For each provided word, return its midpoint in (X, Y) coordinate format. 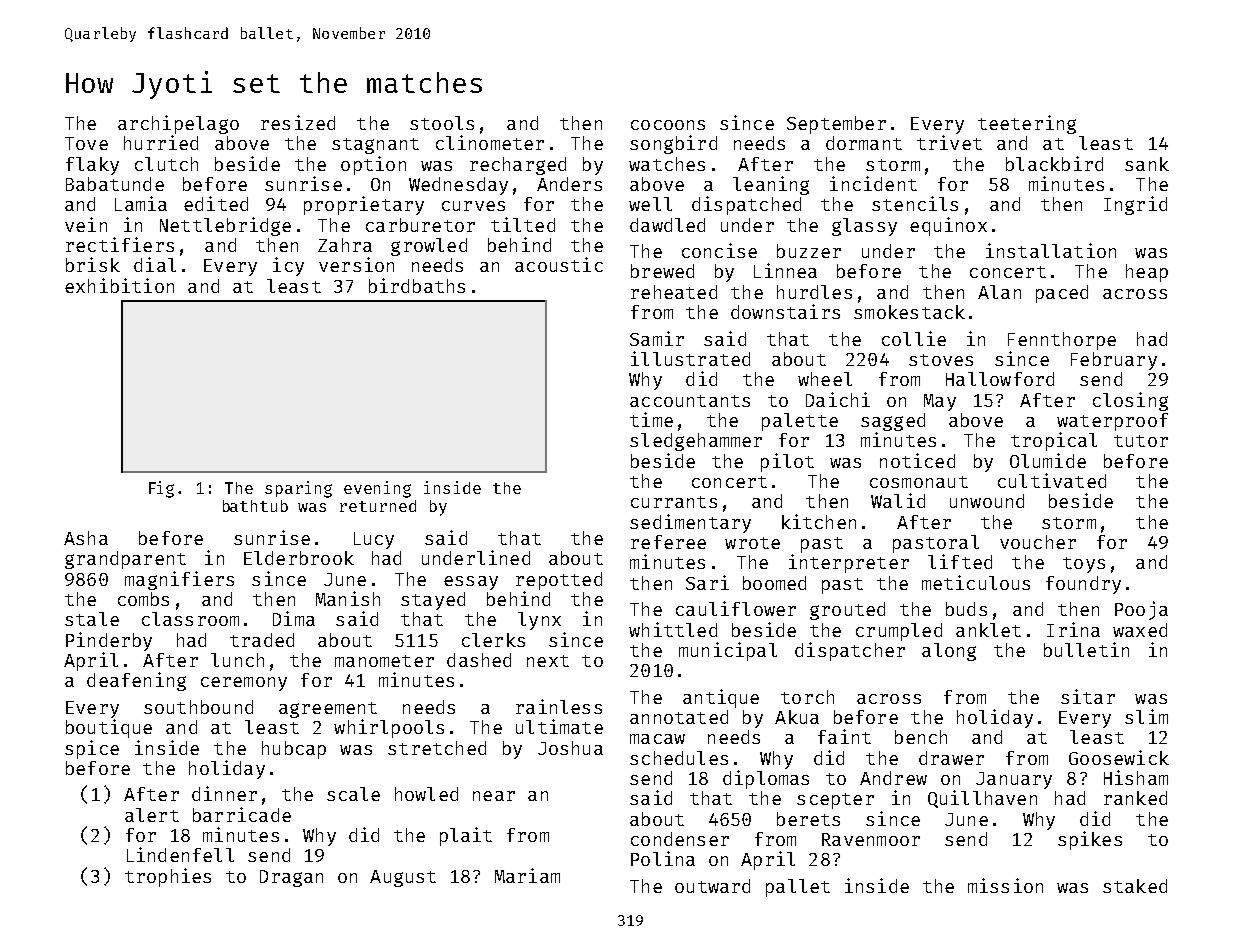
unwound (987, 501)
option (373, 165)
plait (466, 836)
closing (1130, 401)
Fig (161, 489)
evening (377, 489)
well (650, 204)
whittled (673, 629)
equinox (948, 226)
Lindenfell (180, 854)
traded (262, 640)
